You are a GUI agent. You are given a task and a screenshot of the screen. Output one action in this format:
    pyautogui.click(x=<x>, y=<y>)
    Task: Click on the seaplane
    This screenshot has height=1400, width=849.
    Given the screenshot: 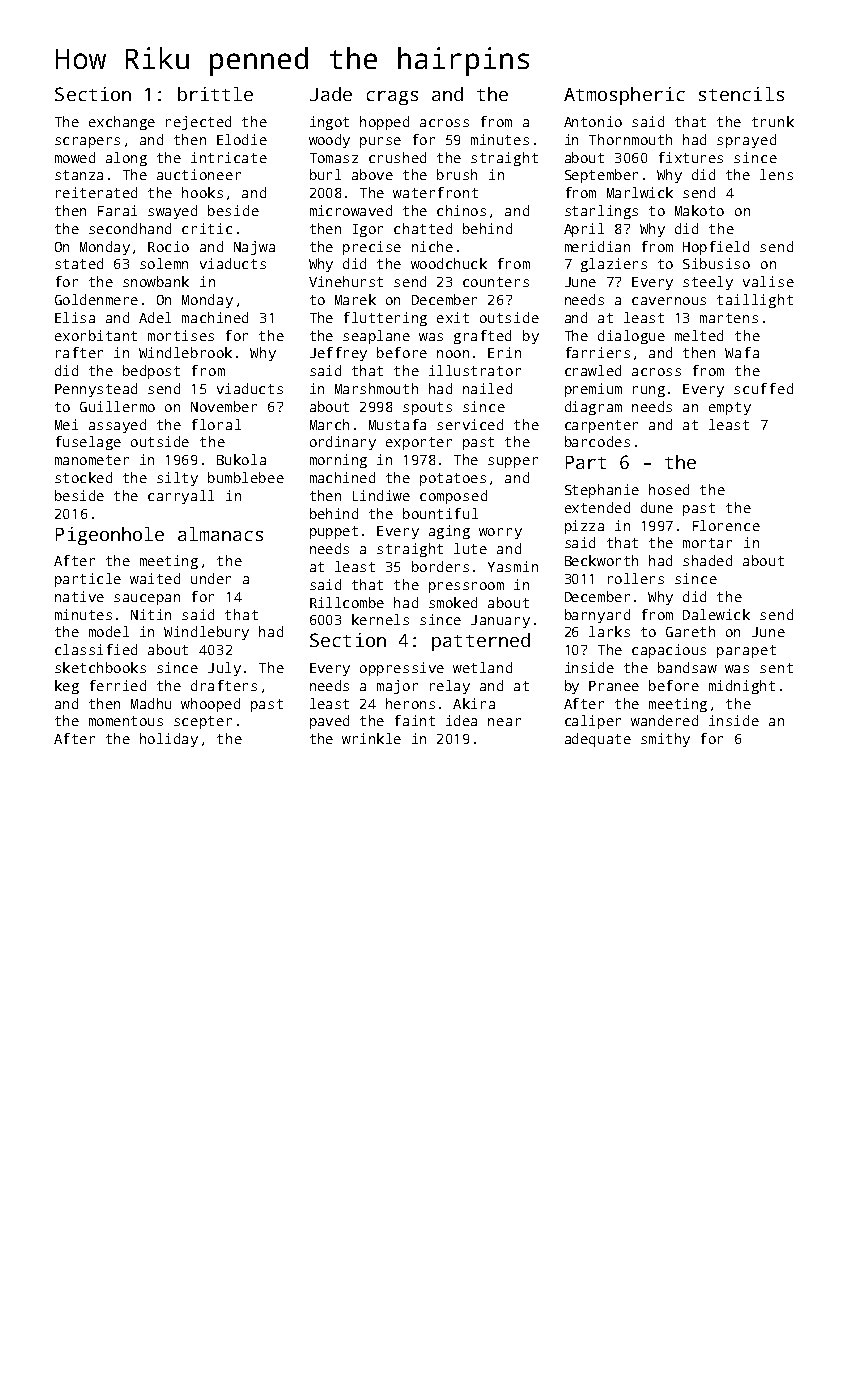 What is the action you would take?
    pyautogui.click(x=376, y=337)
